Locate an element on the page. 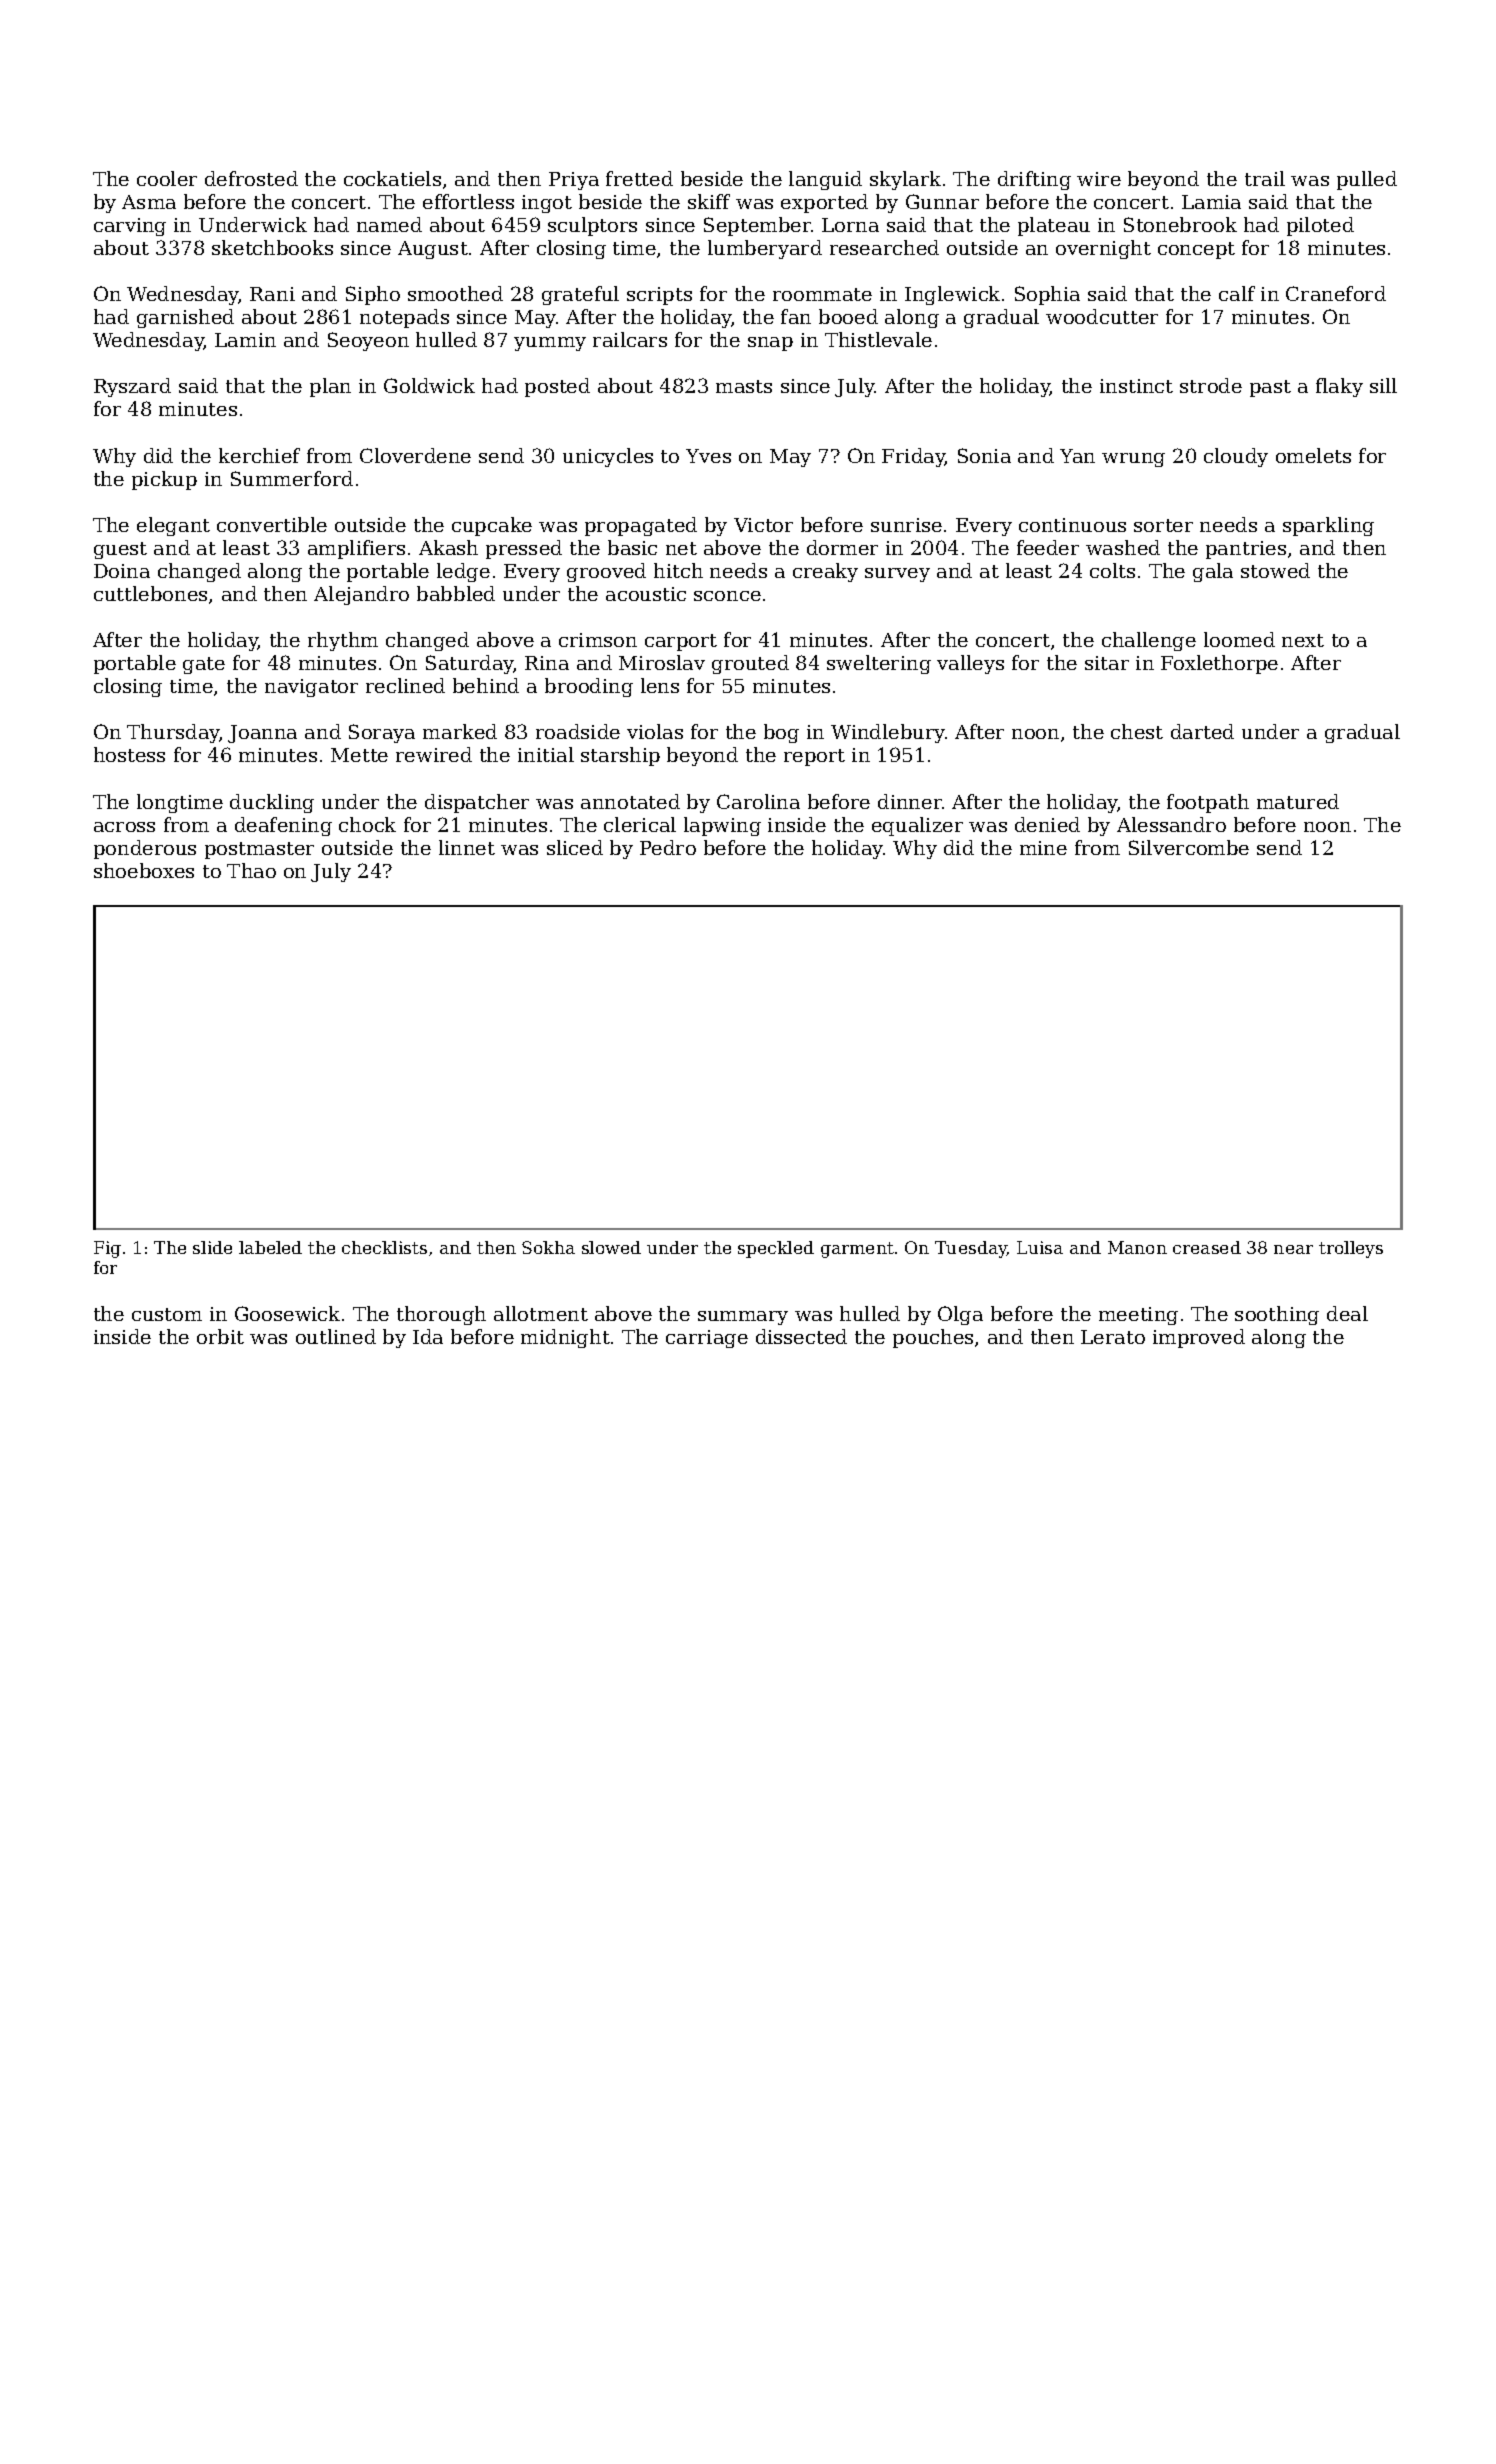 This image has width=1496, height=2464. drifting is located at coordinates (1034, 180).
